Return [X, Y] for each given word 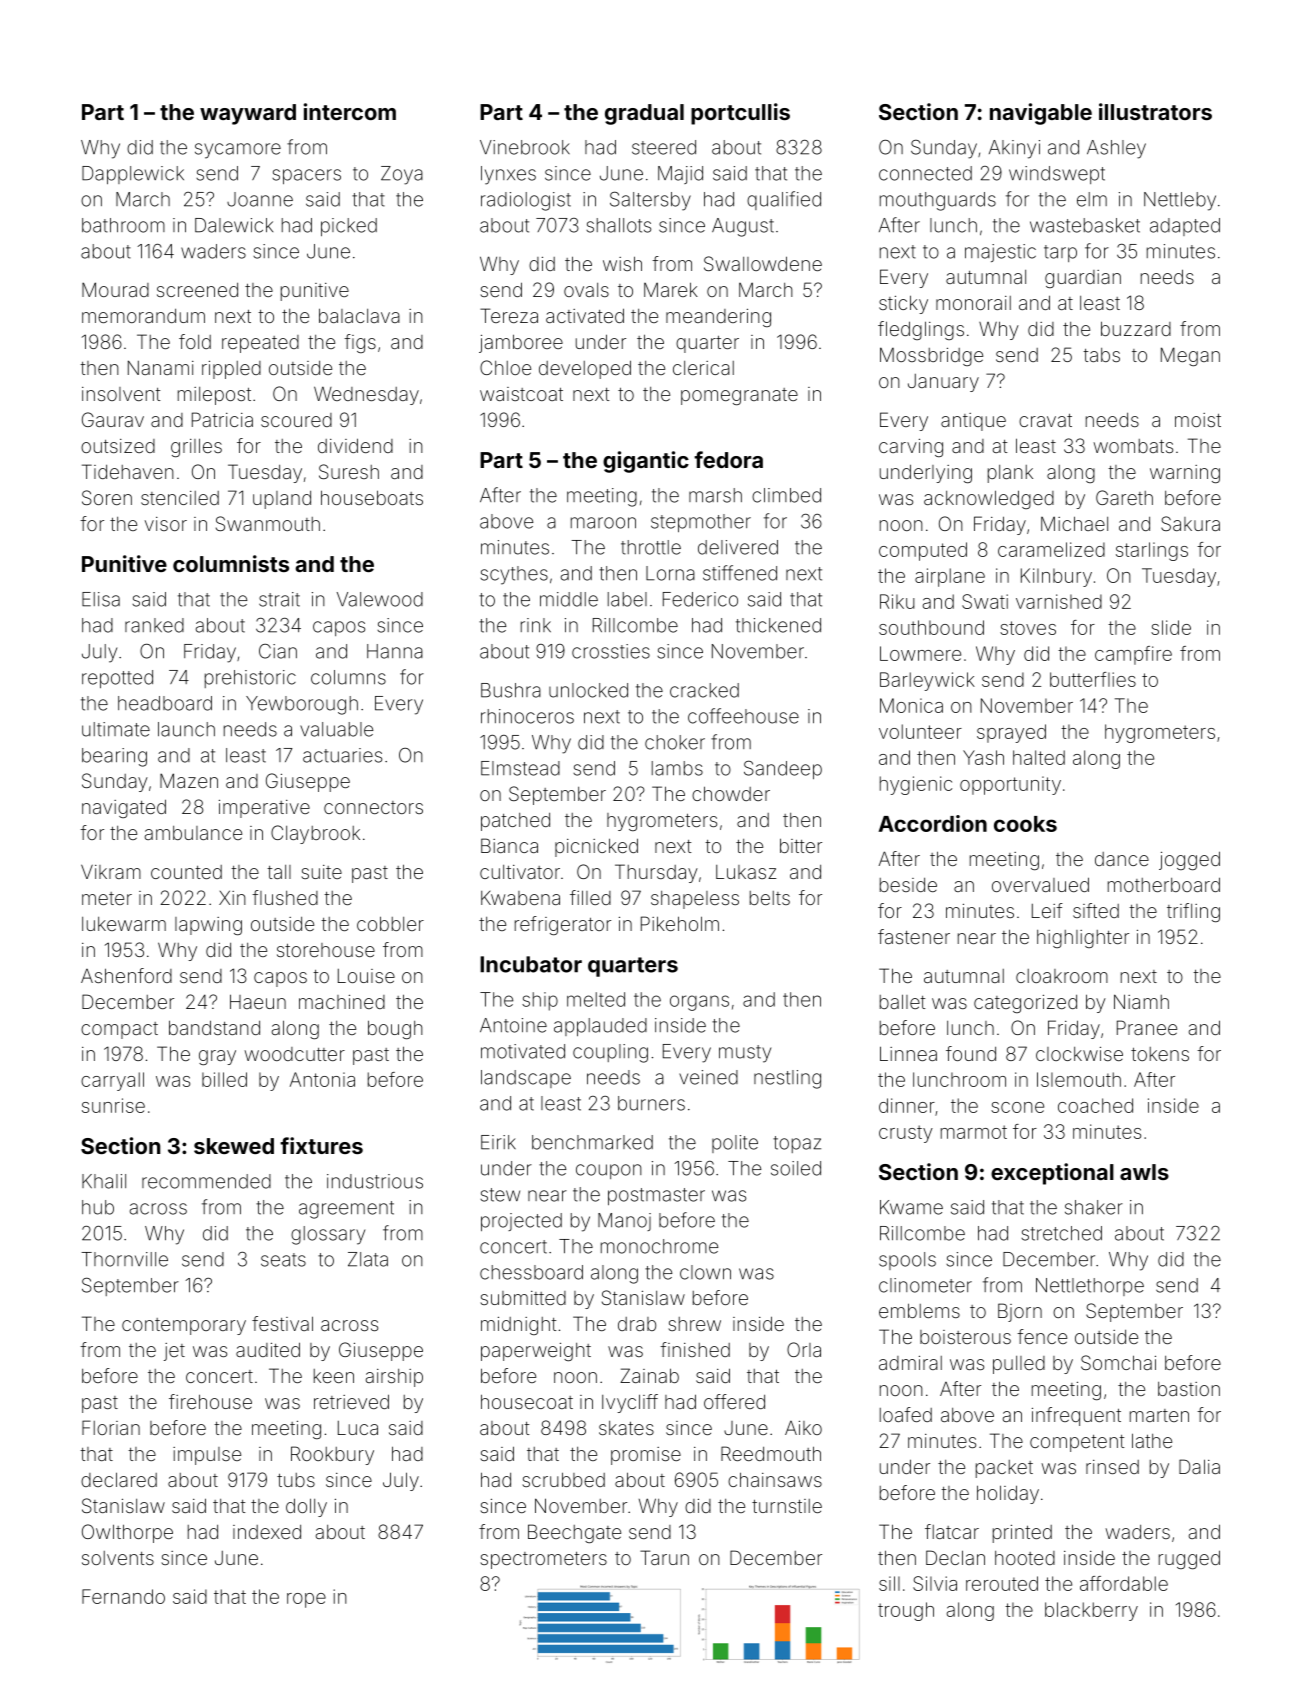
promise [646, 1456]
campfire [1133, 655]
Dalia [1199, 1466]
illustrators [1155, 111]
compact [119, 1030]
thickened [778, 625]
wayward [248, 114]
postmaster [656, 1196]
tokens [1160, 1054]
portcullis [740, 114]
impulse [207, 1456]
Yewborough [302, 705]
